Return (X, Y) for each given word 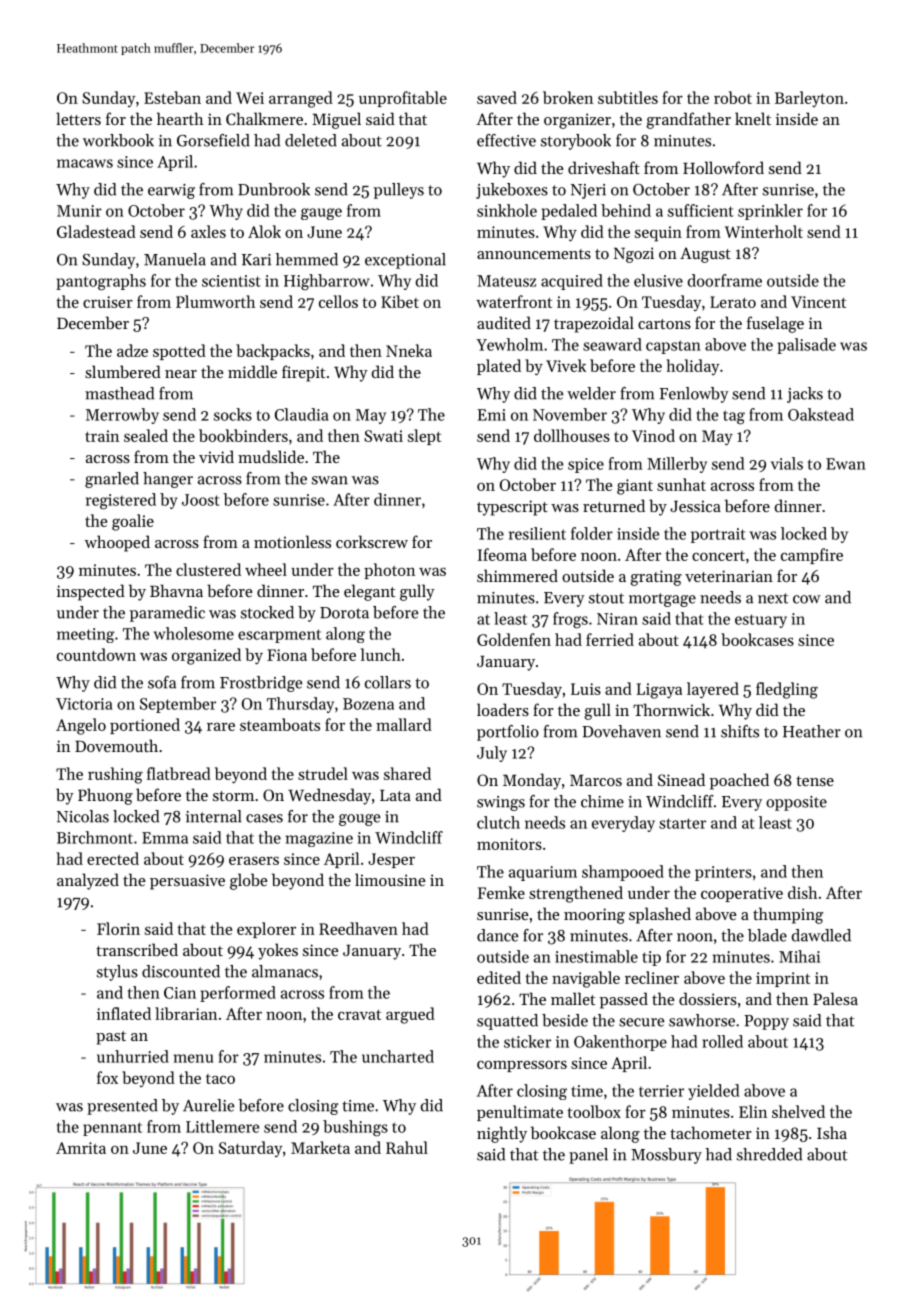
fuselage (775, 324)
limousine (390, 879)
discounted (181, 971)
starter (682, 823)
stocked (267, 612)
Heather (812, 731)
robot (733, 97)
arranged (301, 99)
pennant (112, 1129)
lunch (381, 654)
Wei (250, 98)
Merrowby (122, 416)
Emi (491, 415)
